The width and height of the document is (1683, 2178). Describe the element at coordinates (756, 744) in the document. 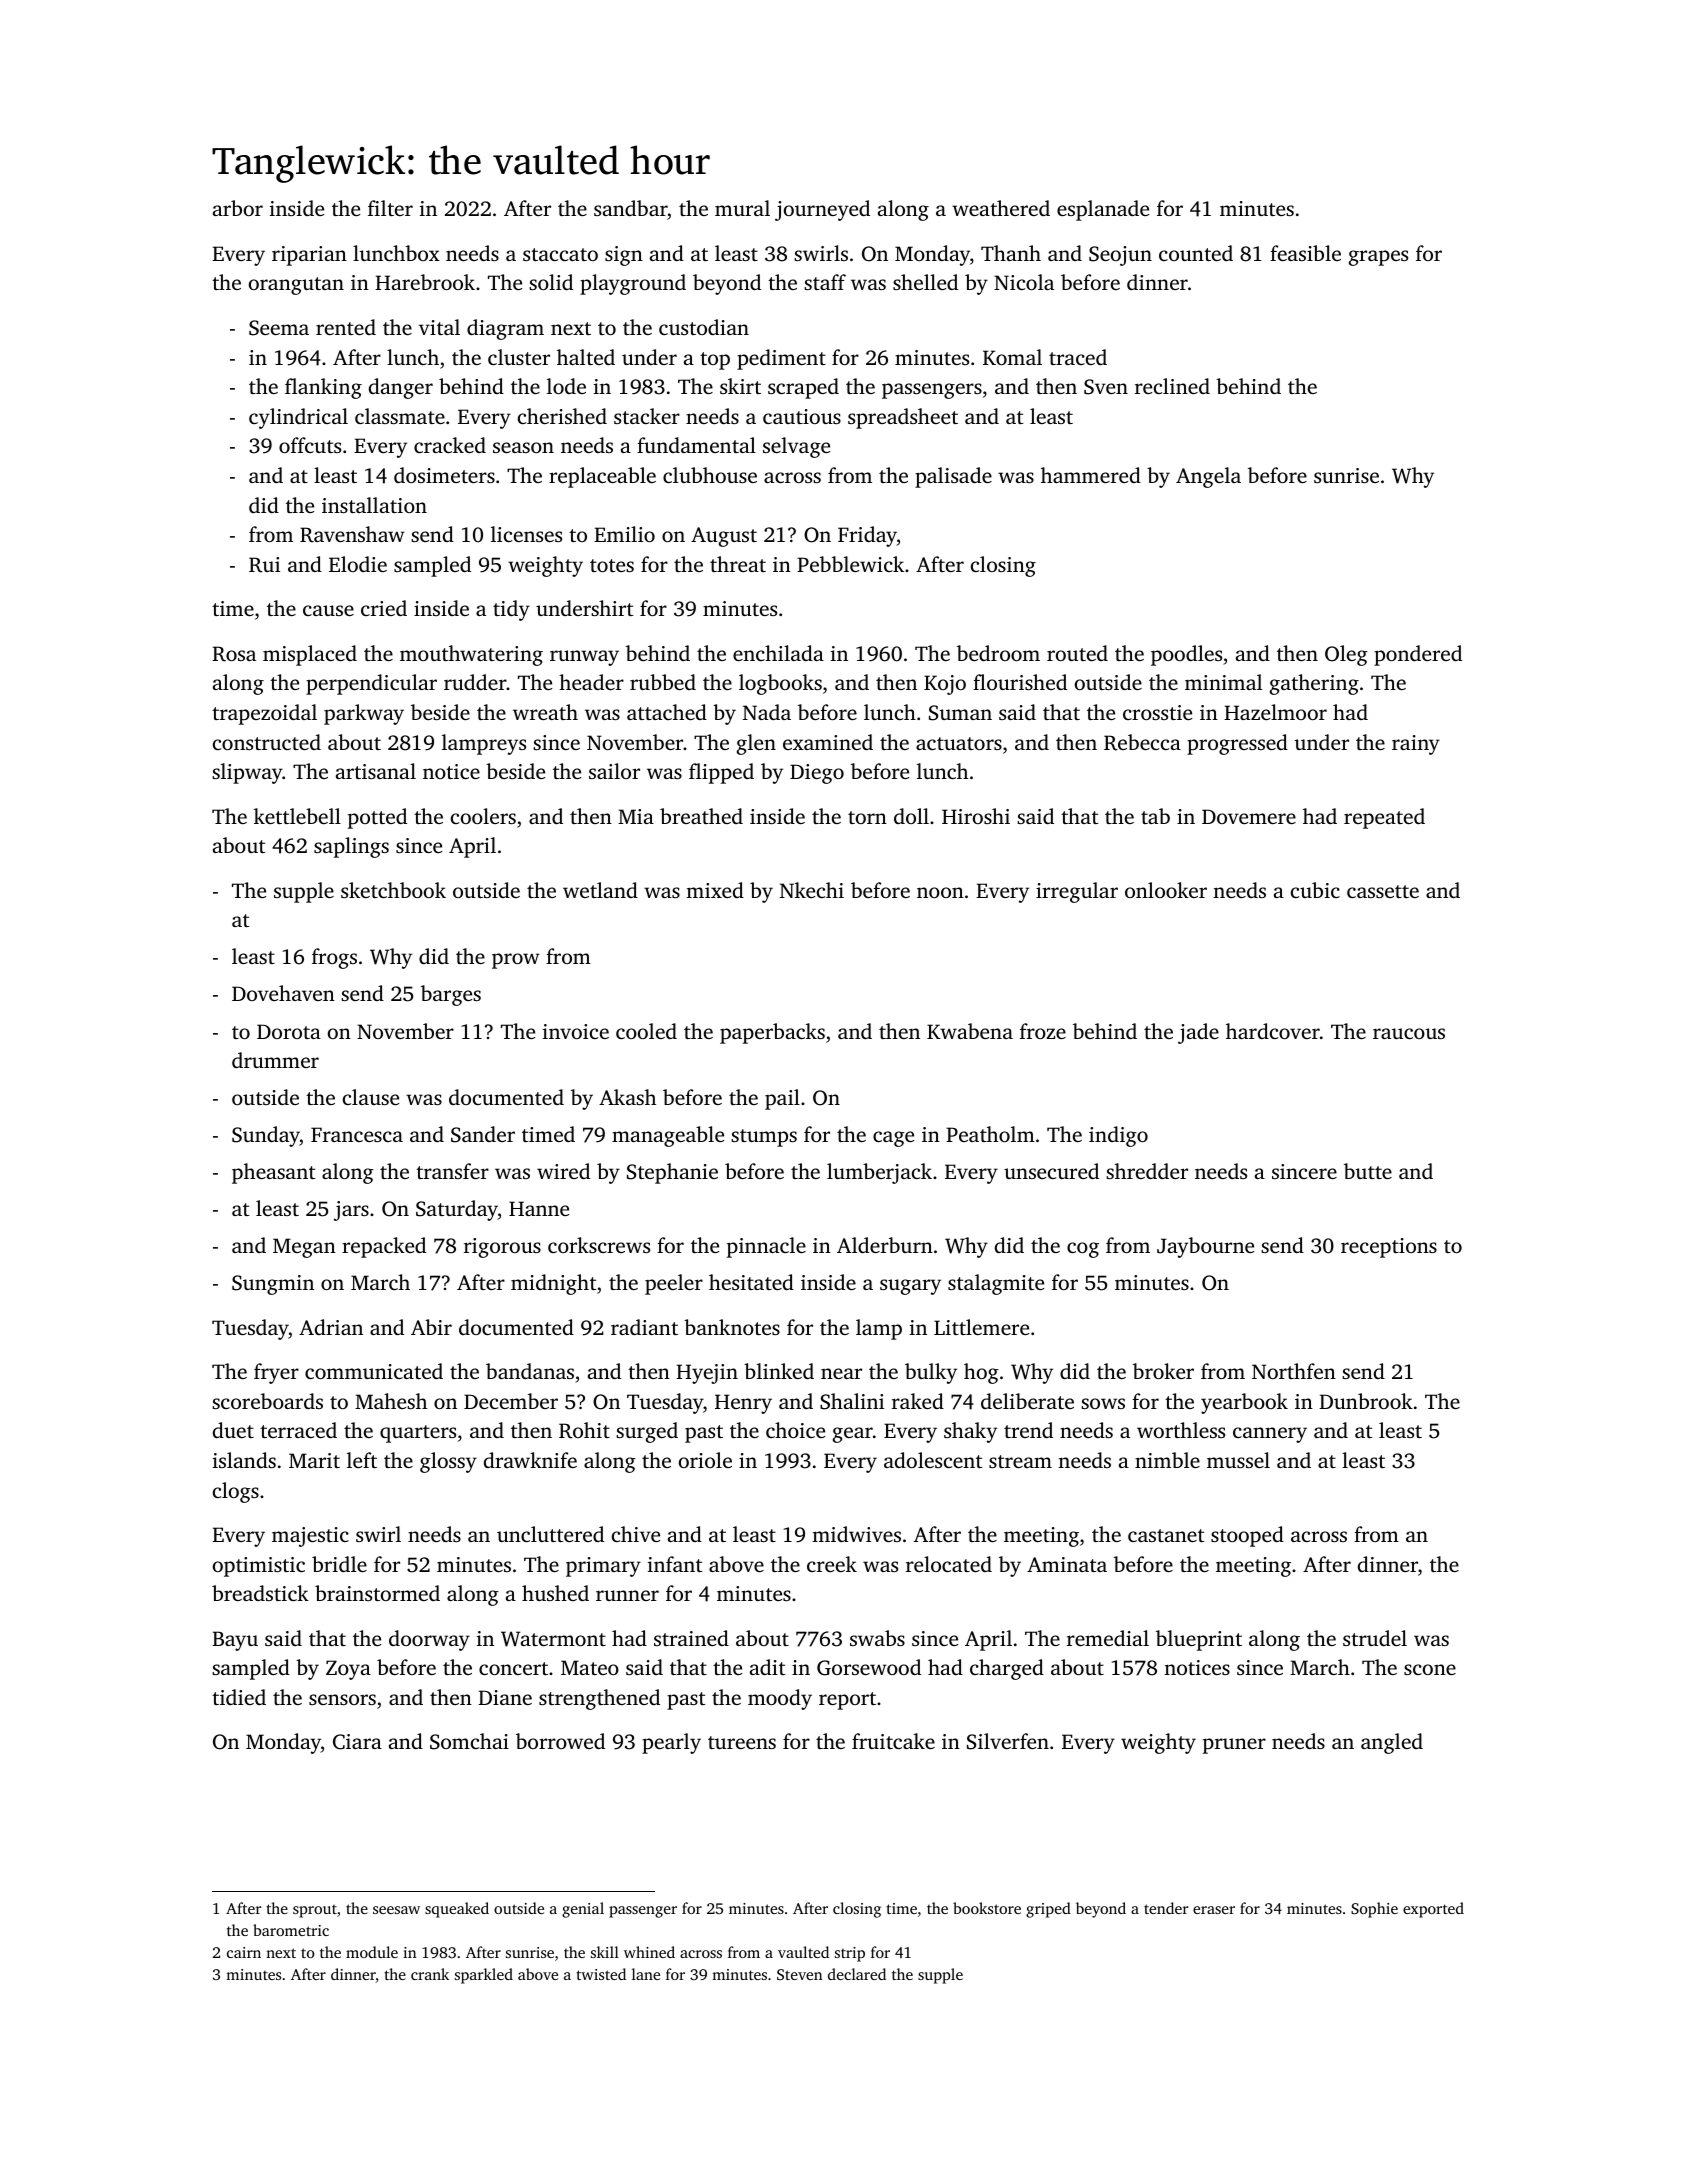

I see `glen` at that location.
